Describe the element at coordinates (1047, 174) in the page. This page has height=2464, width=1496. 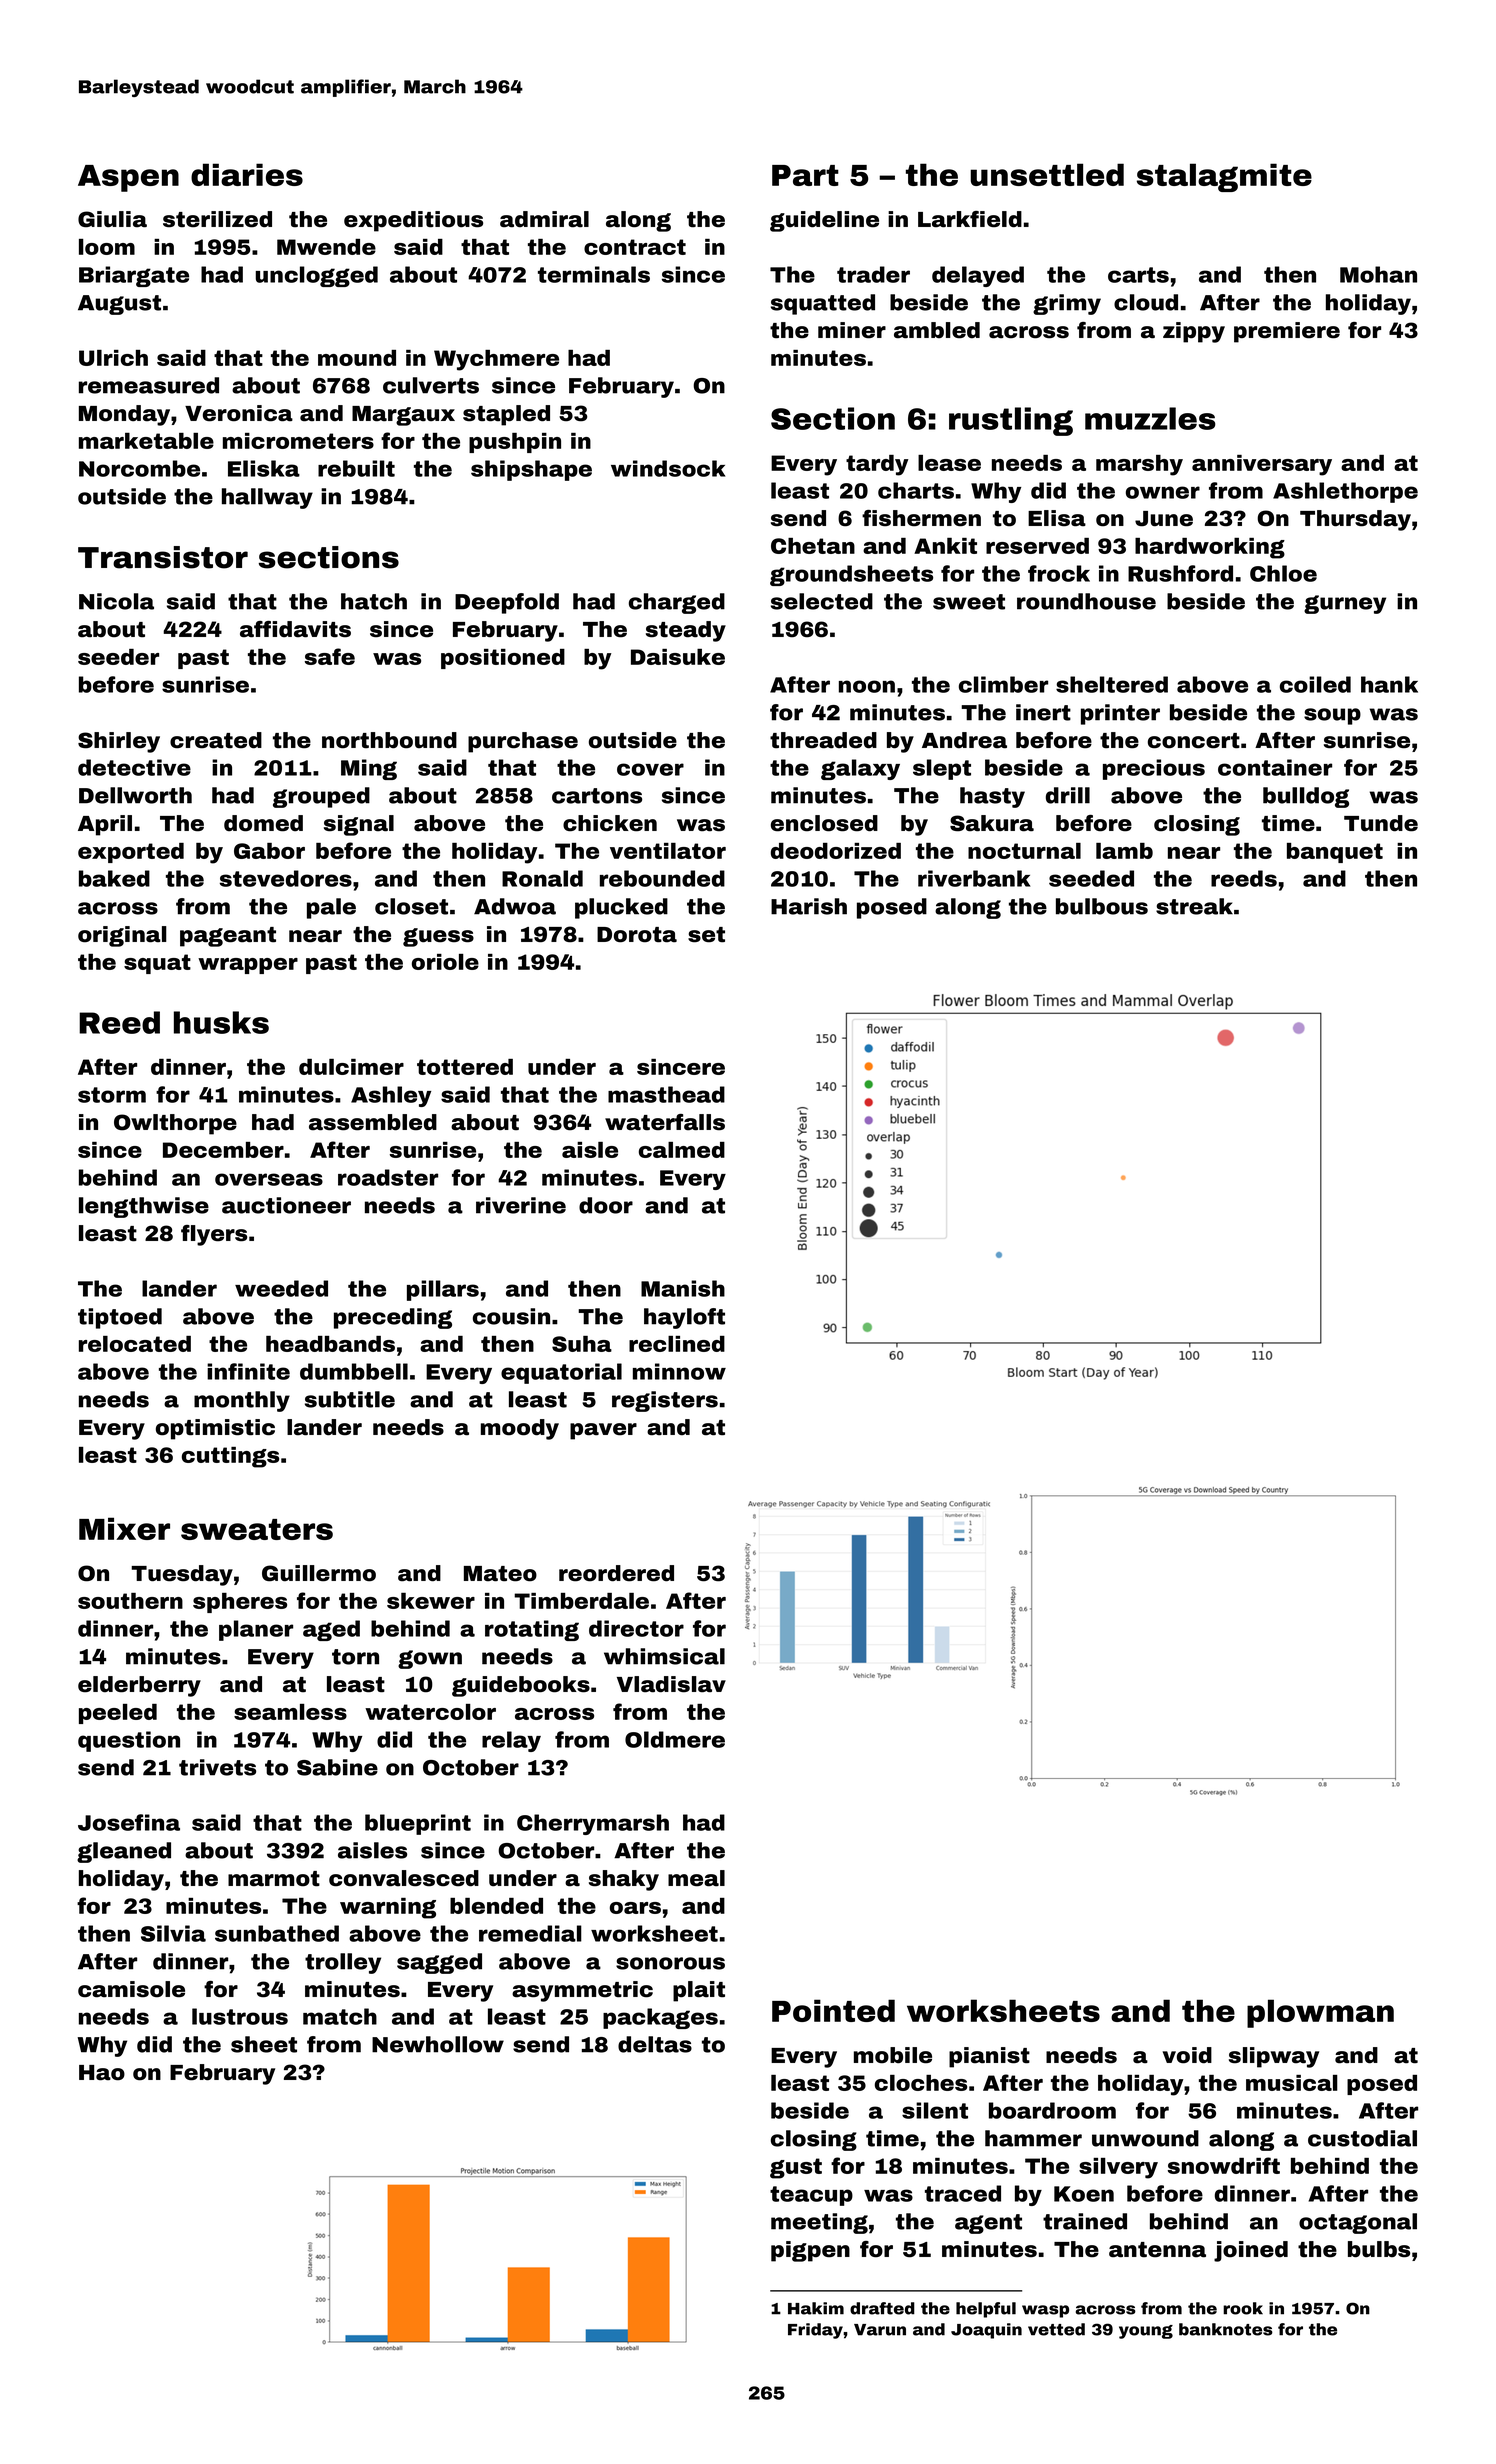
I see `unsettled` at that location.
